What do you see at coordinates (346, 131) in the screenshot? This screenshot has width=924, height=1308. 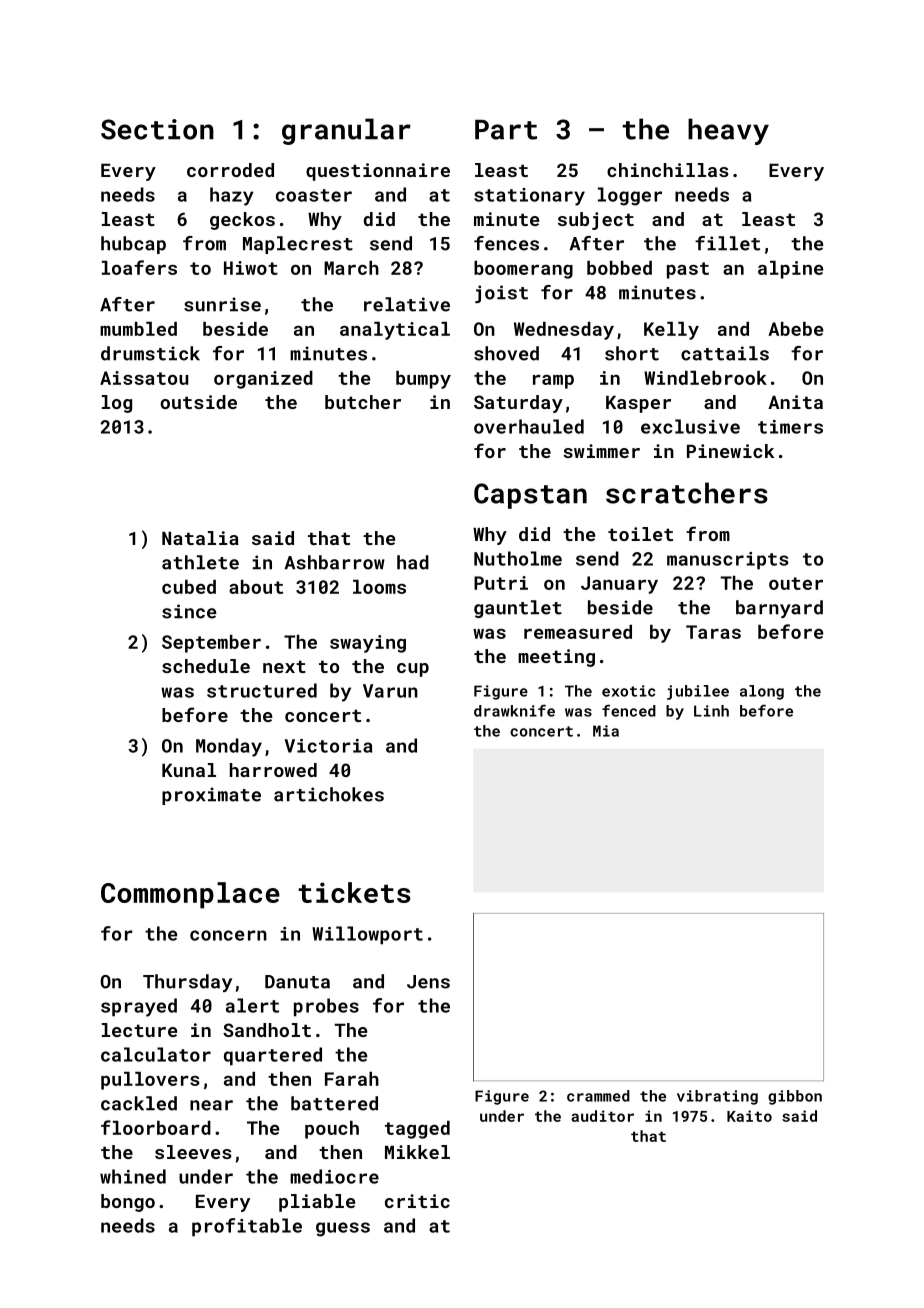 I see `granular` at bounding box center [346, 131].
